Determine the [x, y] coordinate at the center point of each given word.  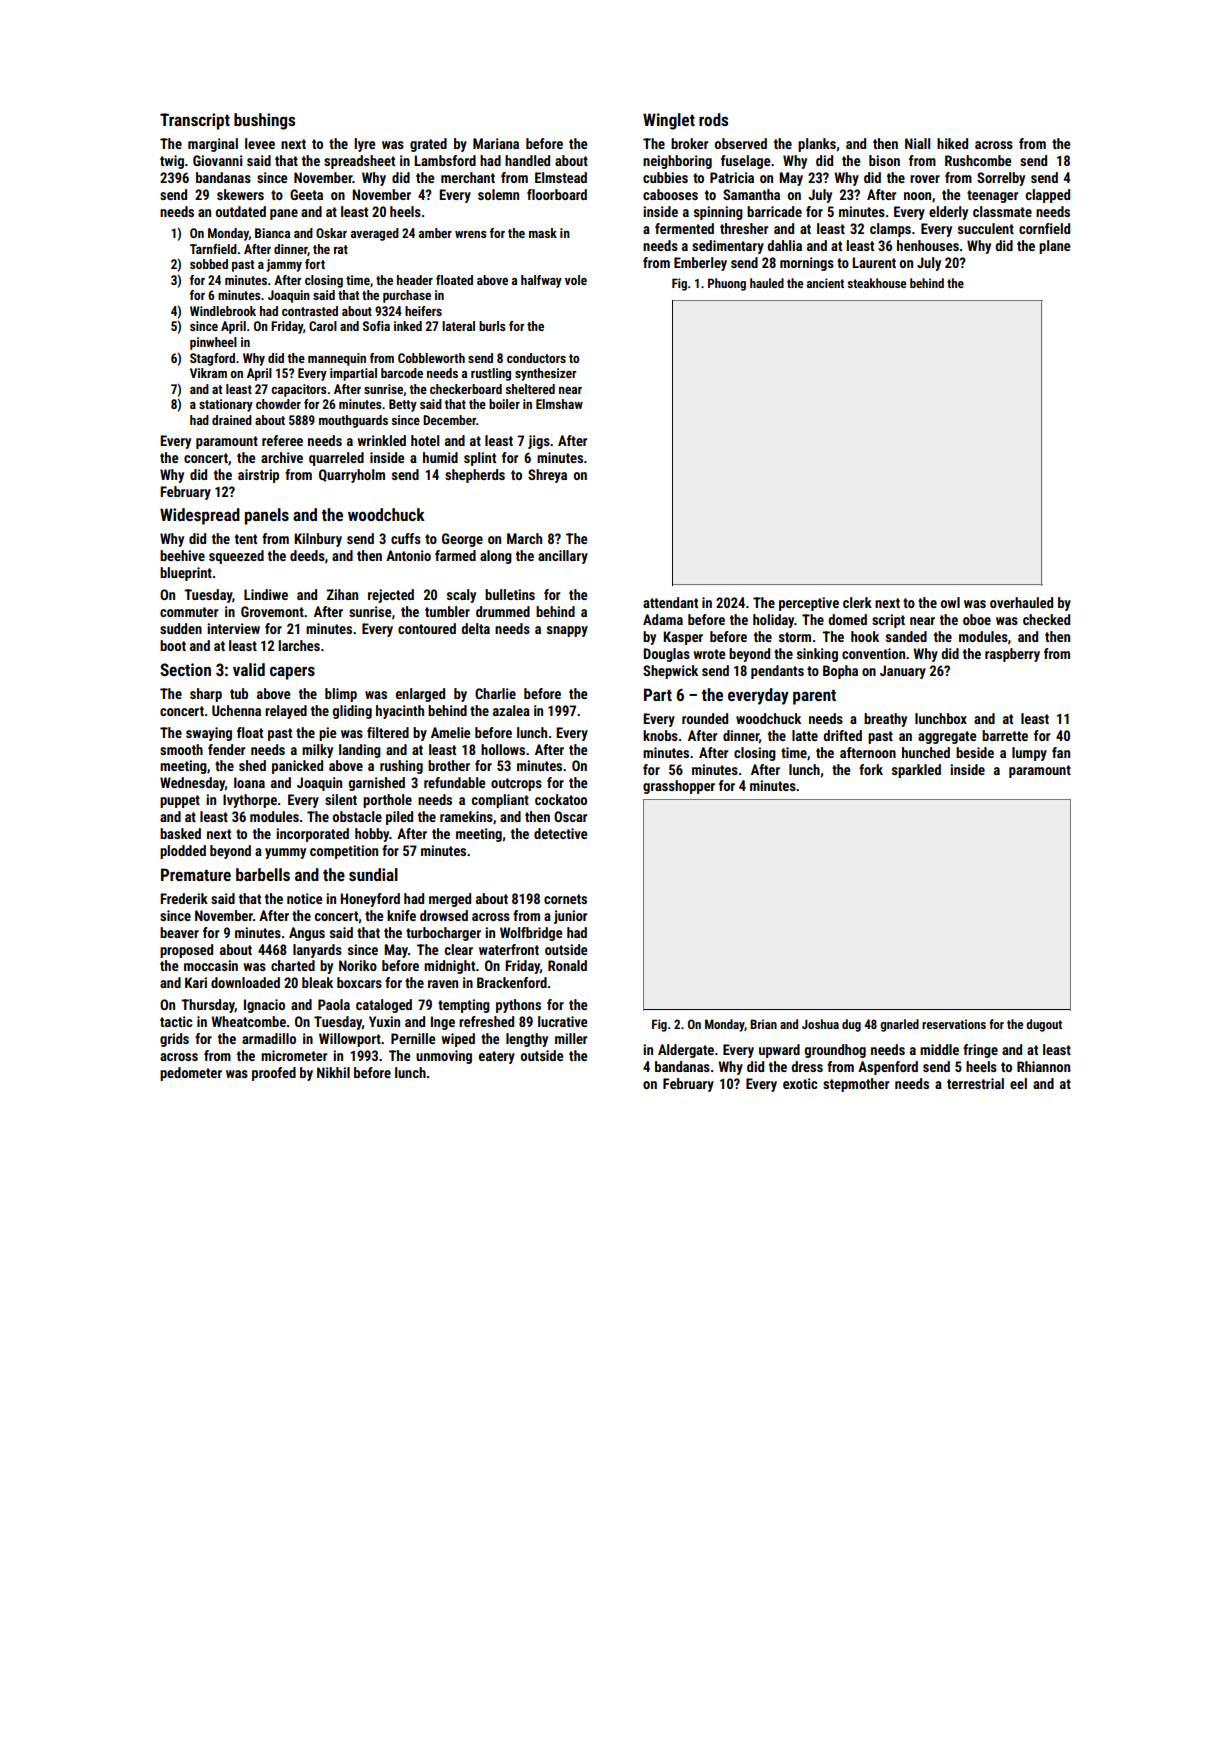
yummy [285, 853]
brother [449, 765]
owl [950, 602]
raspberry [1012, 655]
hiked [952, 143]
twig [172, 162]
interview [233, 628]
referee [282, 440]
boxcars [359, 982]
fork [871, 769]
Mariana [496, 143]
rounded [705, 718]
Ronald [567, 965]
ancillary [563, 557]
